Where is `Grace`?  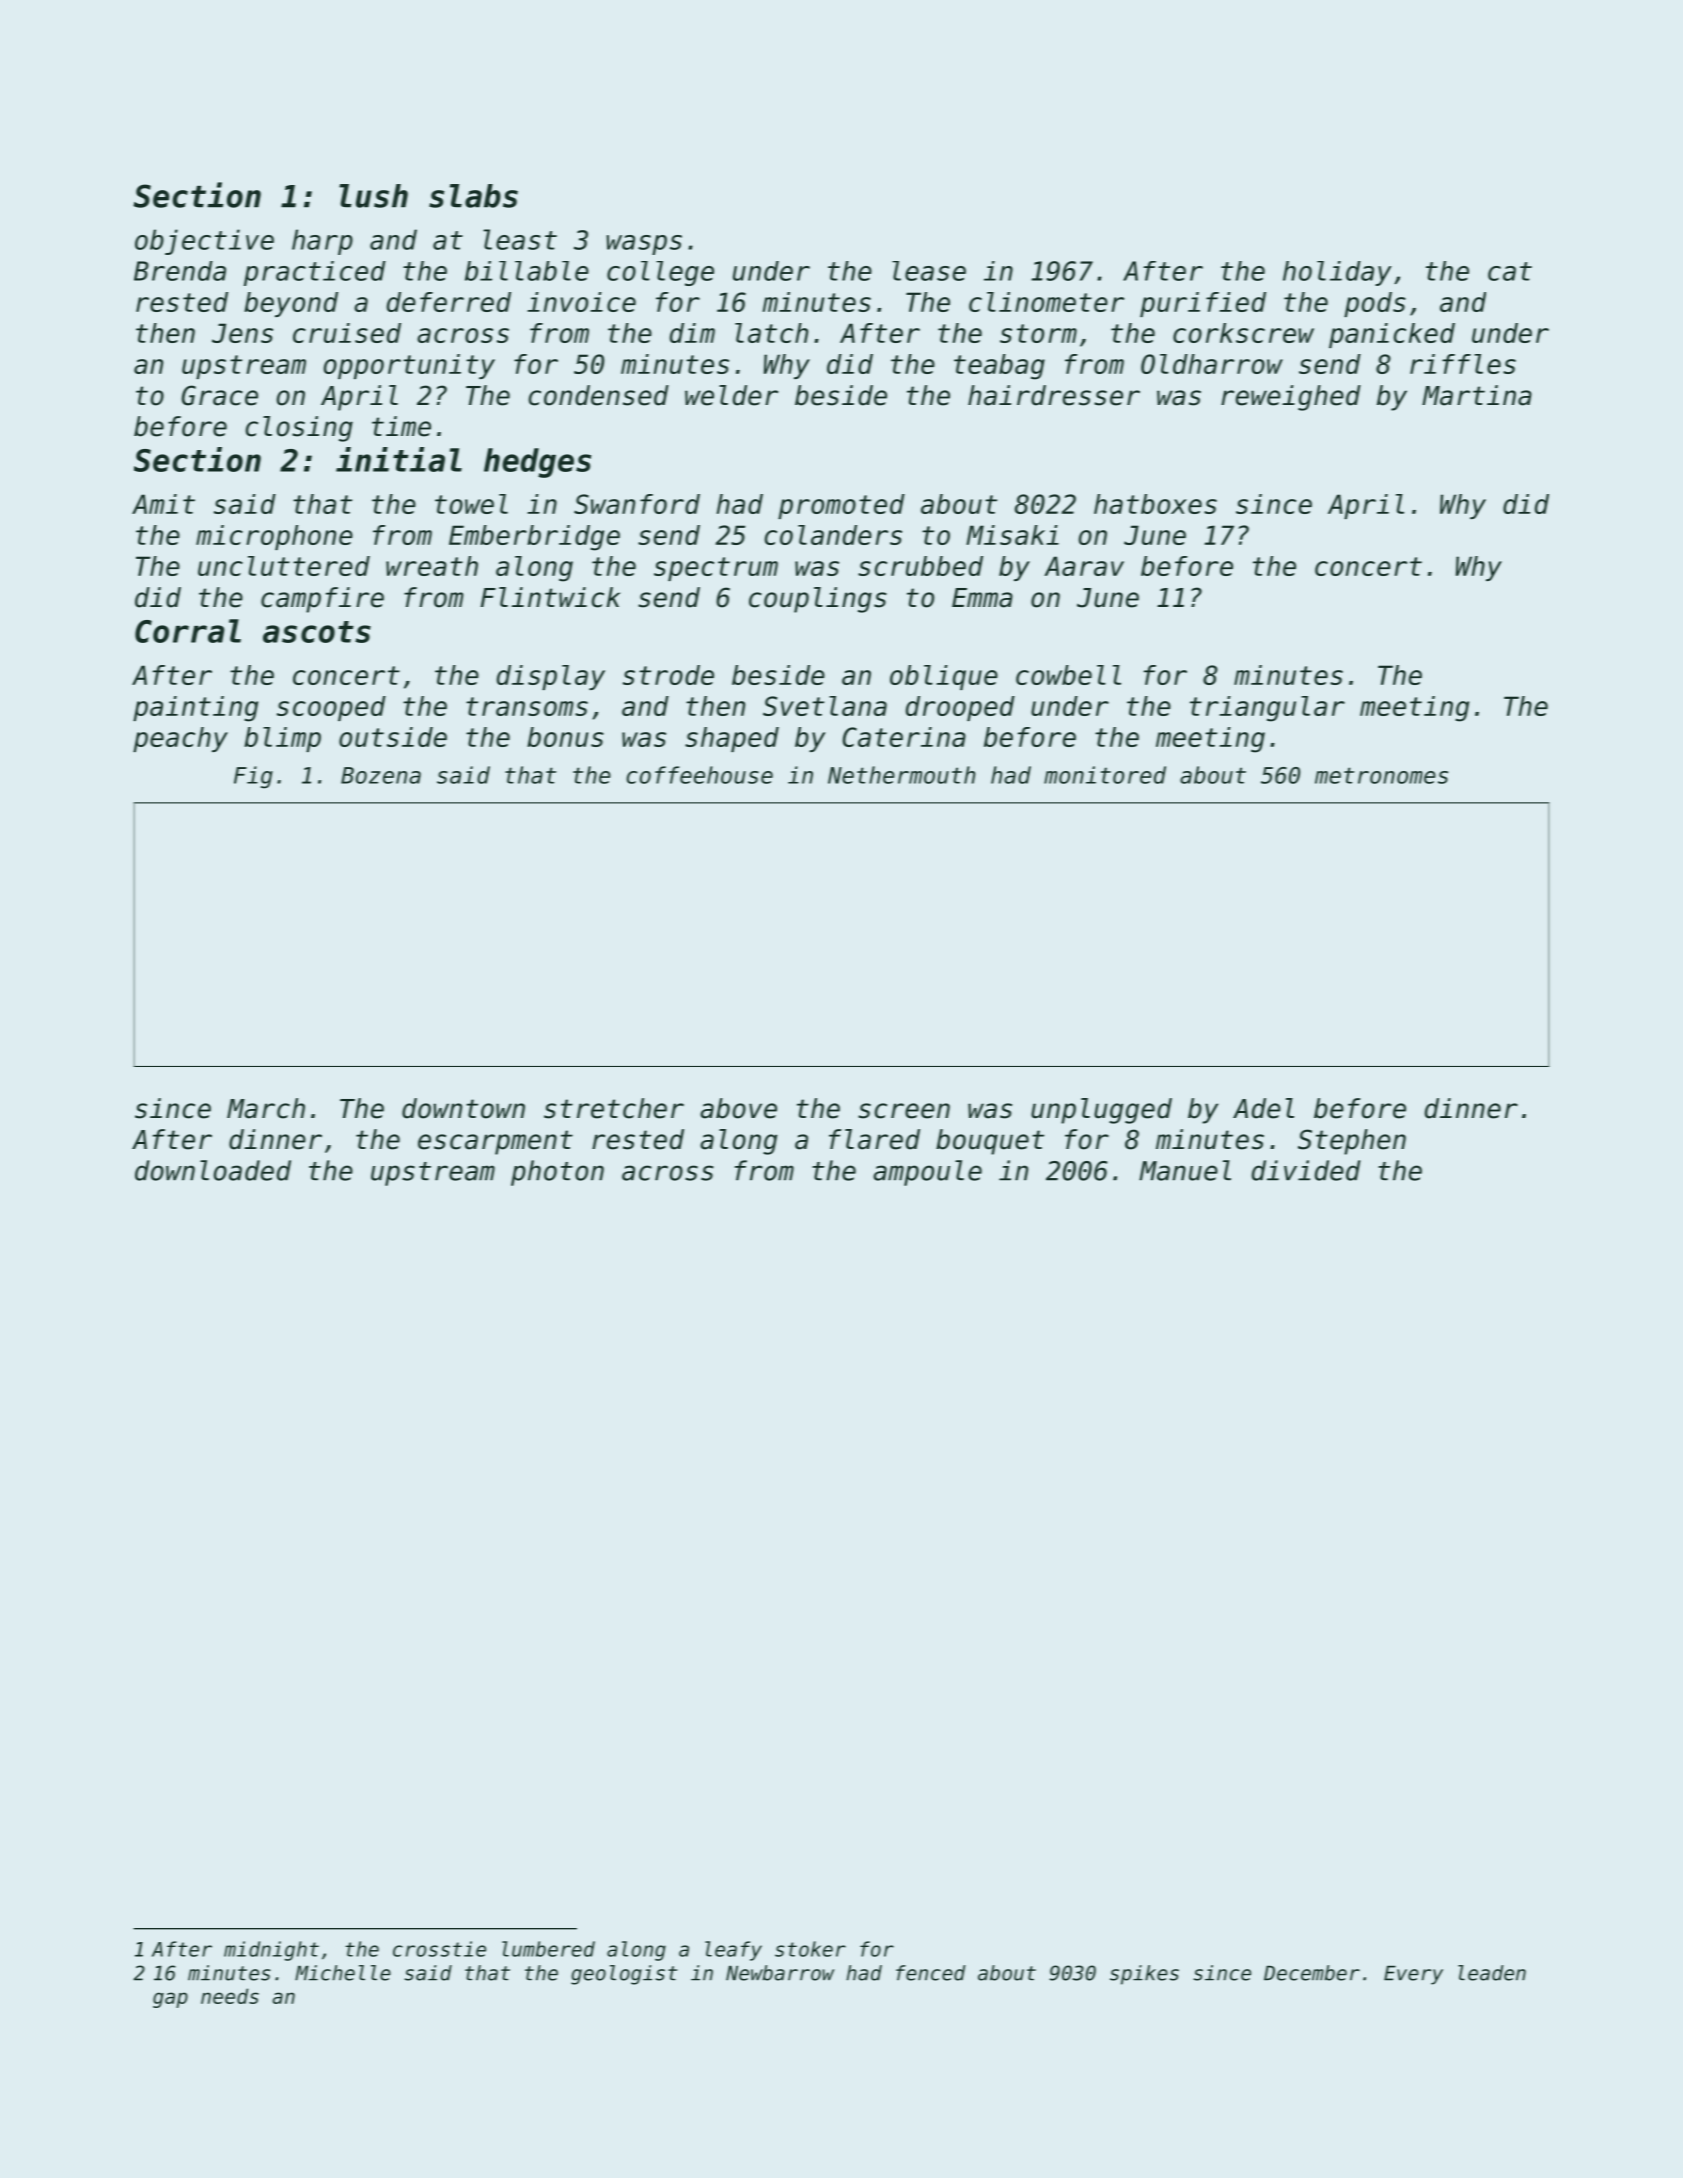
Grace is located at coordinates (220, 395).
